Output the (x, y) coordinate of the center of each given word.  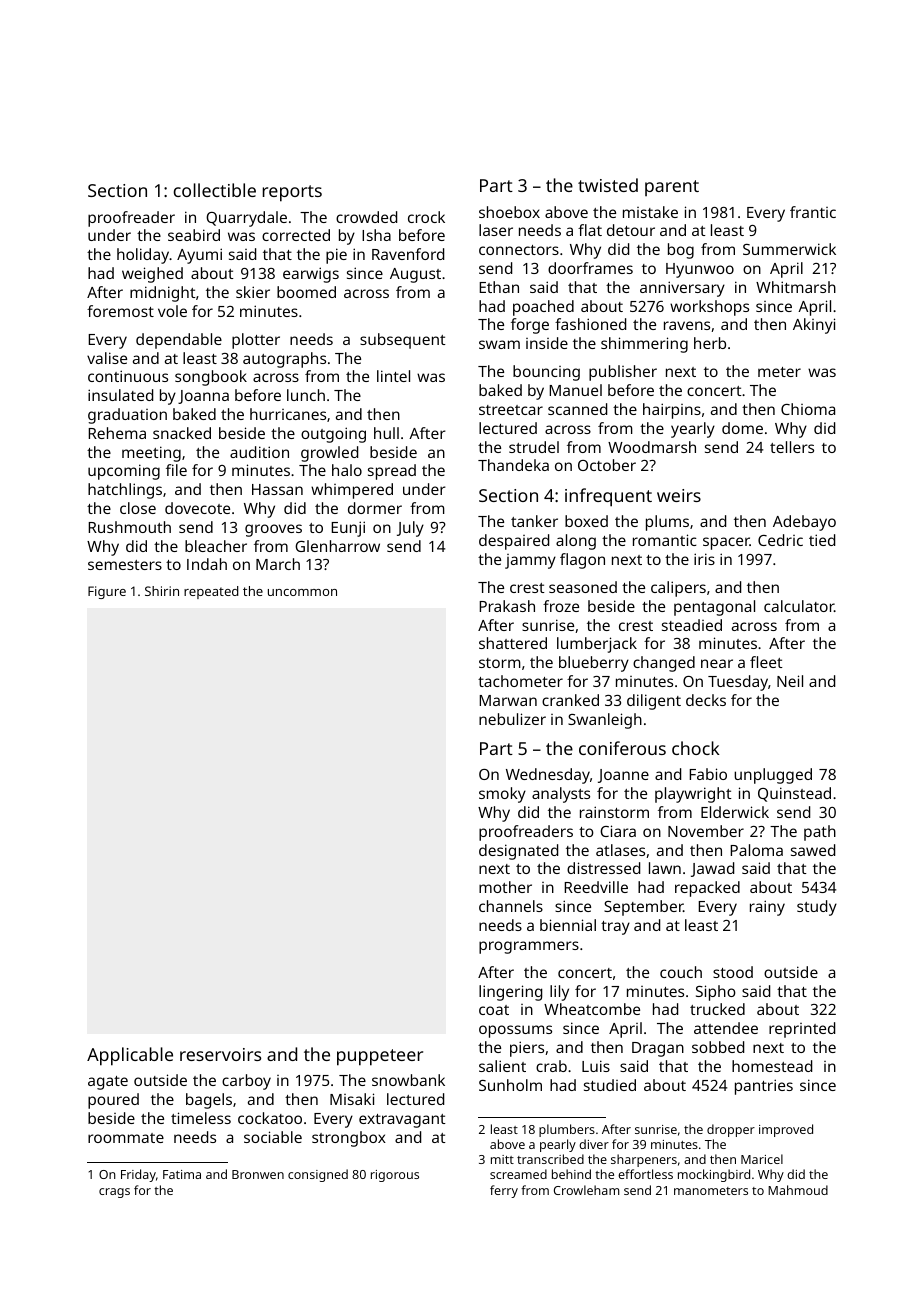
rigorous (395, 1176)
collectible (214, 190)
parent (672, 188)
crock (426, 217)
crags (114, 1193)
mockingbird (714, 1175)
